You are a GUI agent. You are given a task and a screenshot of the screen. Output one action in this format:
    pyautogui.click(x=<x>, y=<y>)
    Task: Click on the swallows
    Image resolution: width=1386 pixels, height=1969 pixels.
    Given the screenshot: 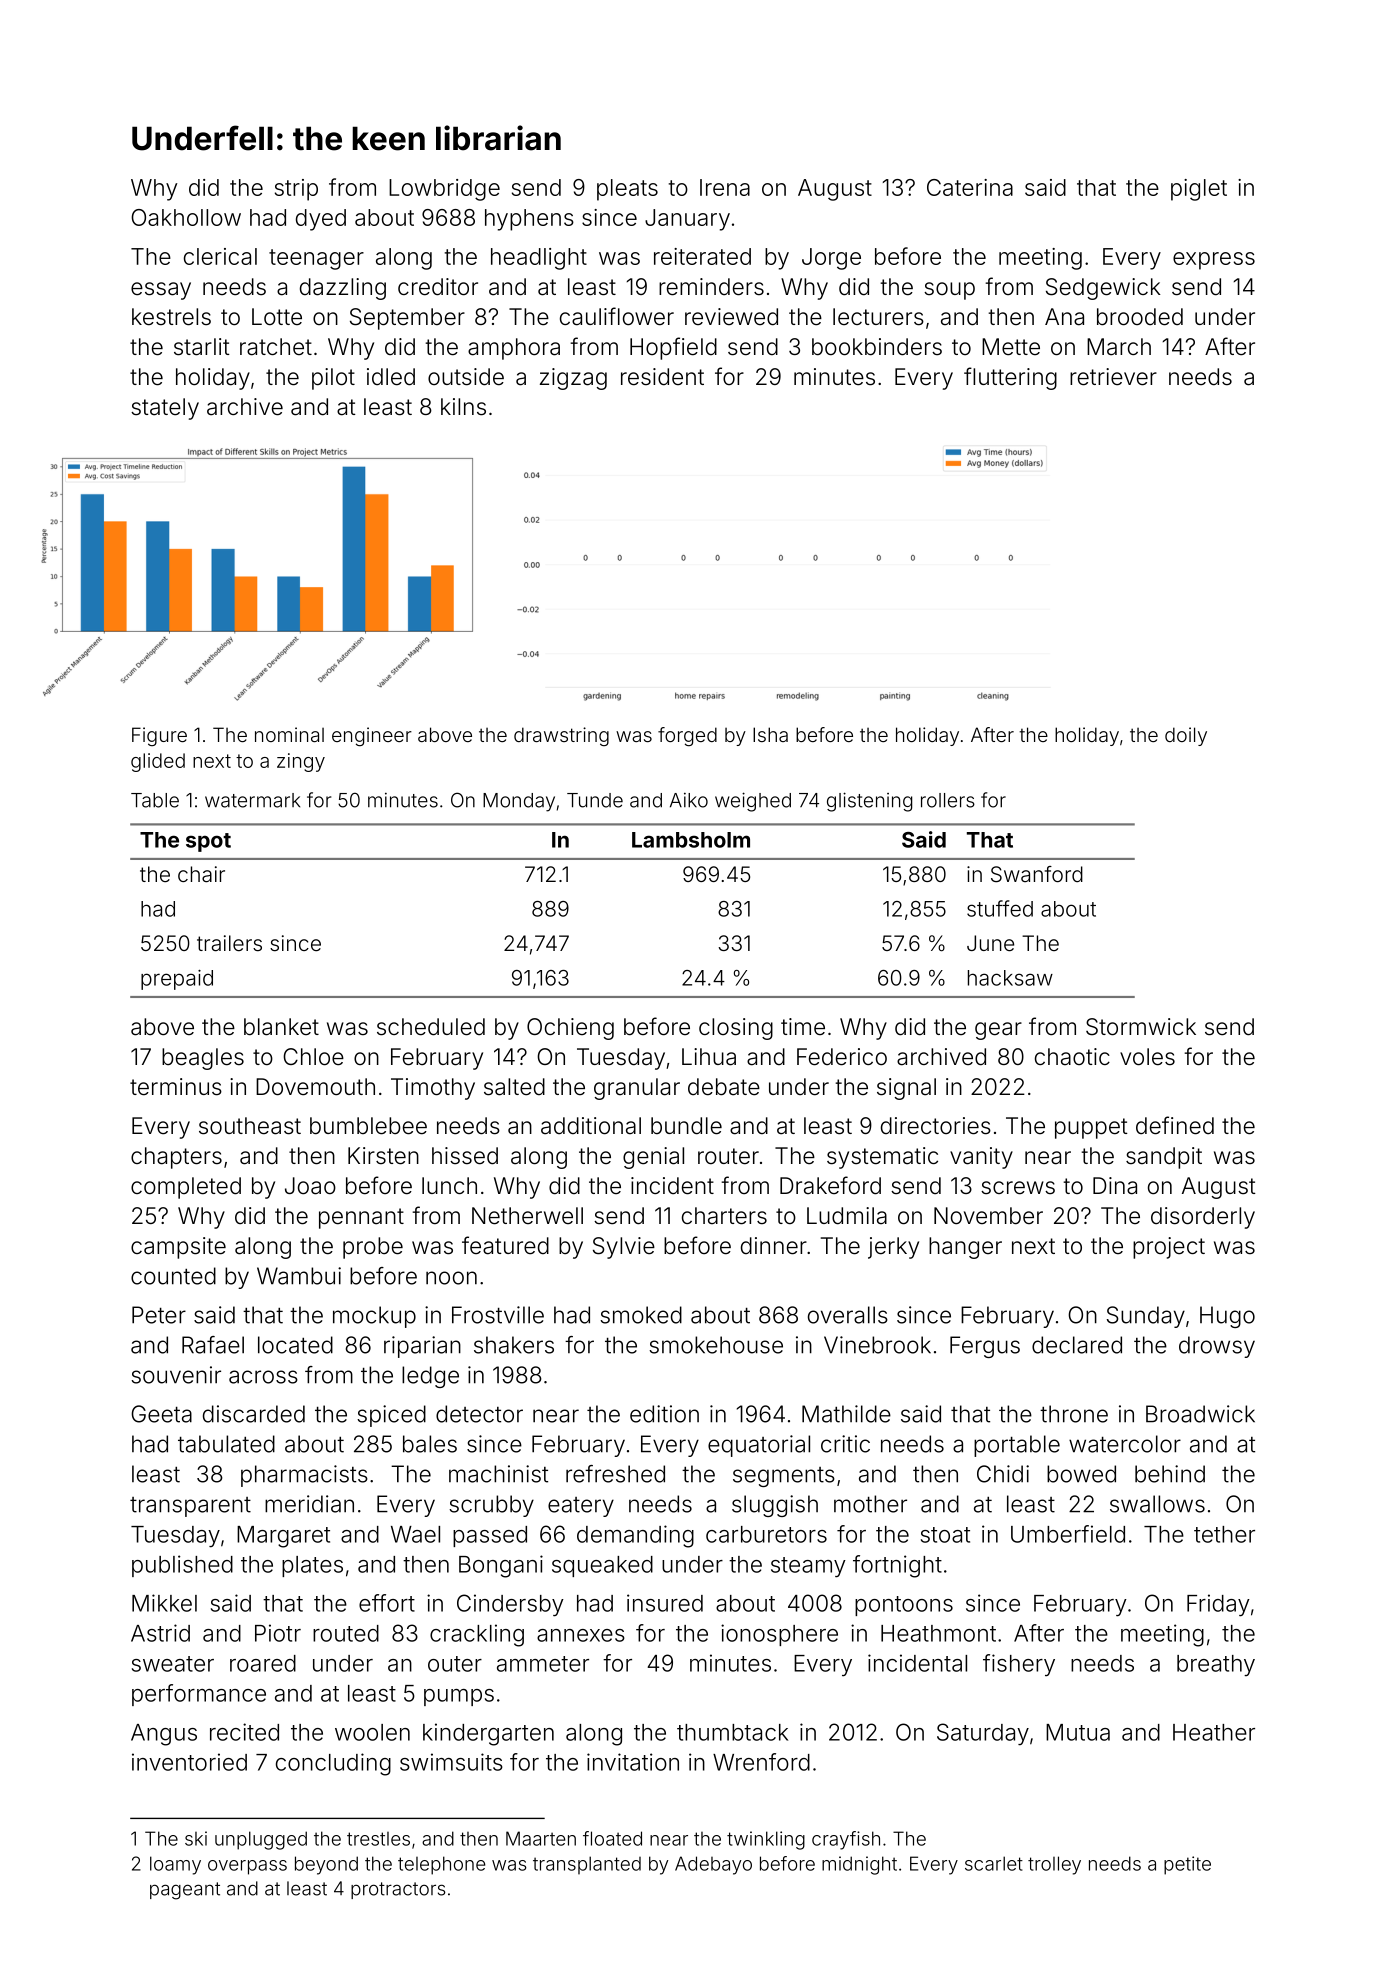 What is the action you would take?
    pyautogui.click(x=1157, y=1504)
